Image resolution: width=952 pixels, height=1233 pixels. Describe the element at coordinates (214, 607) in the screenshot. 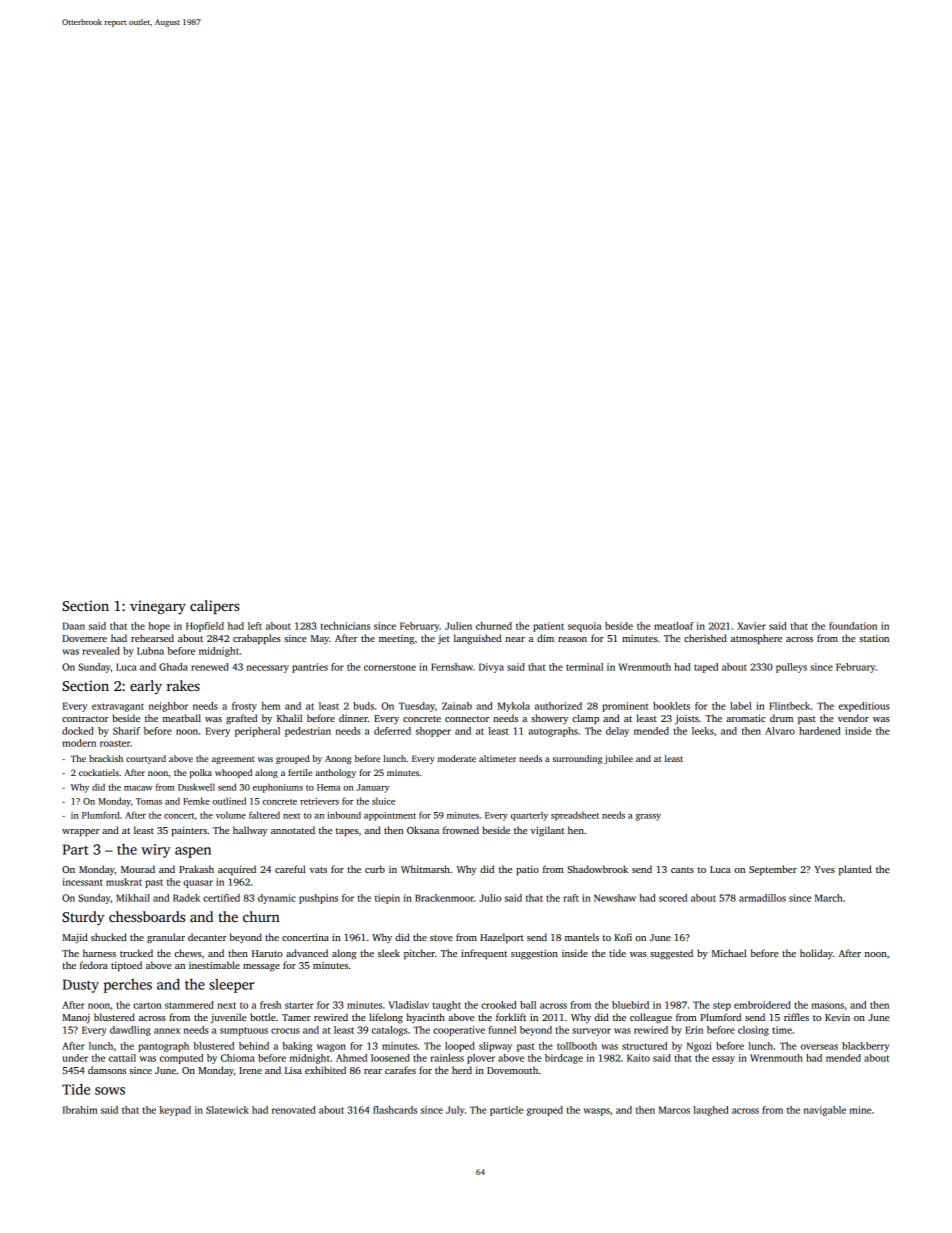

I see `calipers` at that location.
